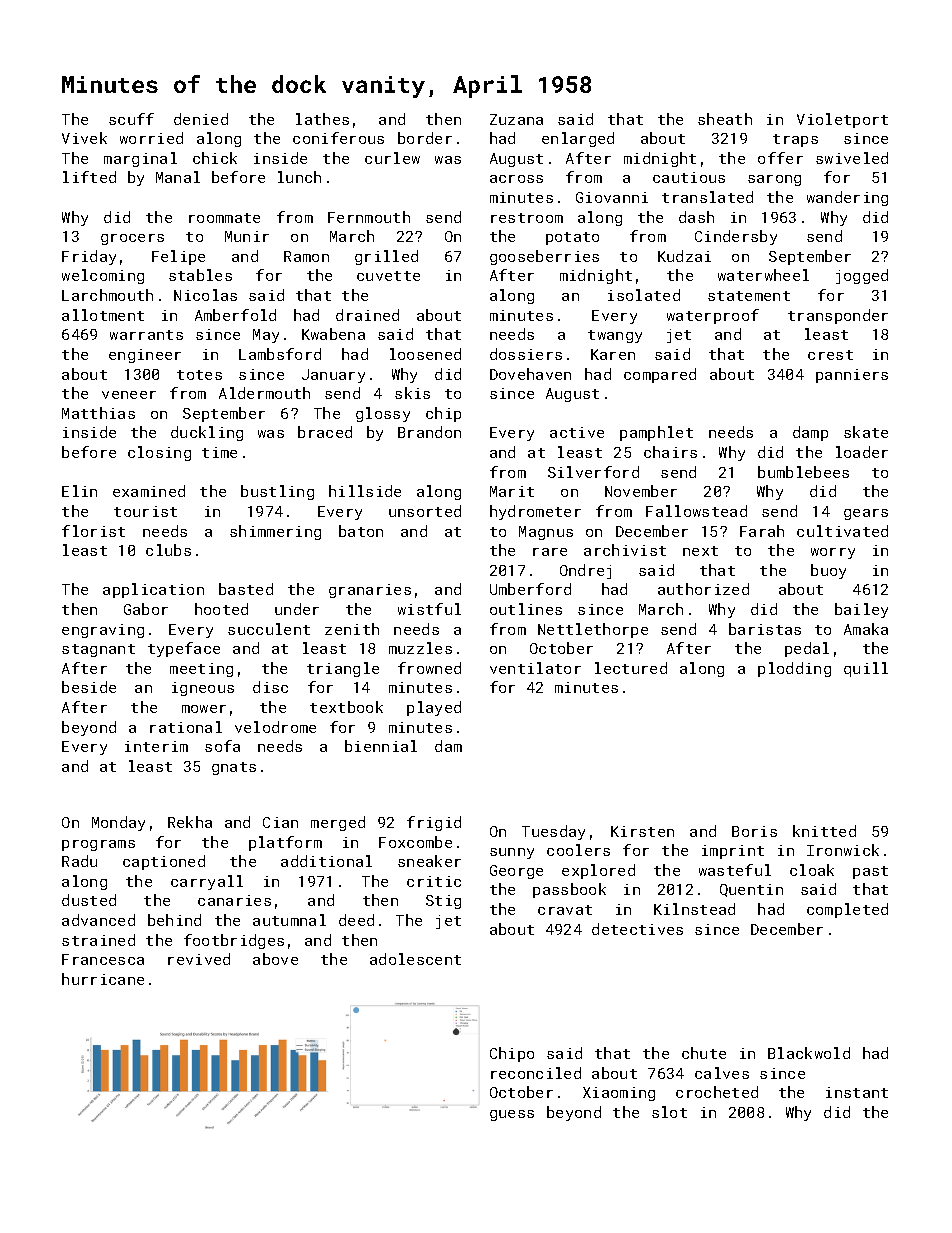 The image size is (952, 1233). I want to click on bailey, so click(861, 610).
